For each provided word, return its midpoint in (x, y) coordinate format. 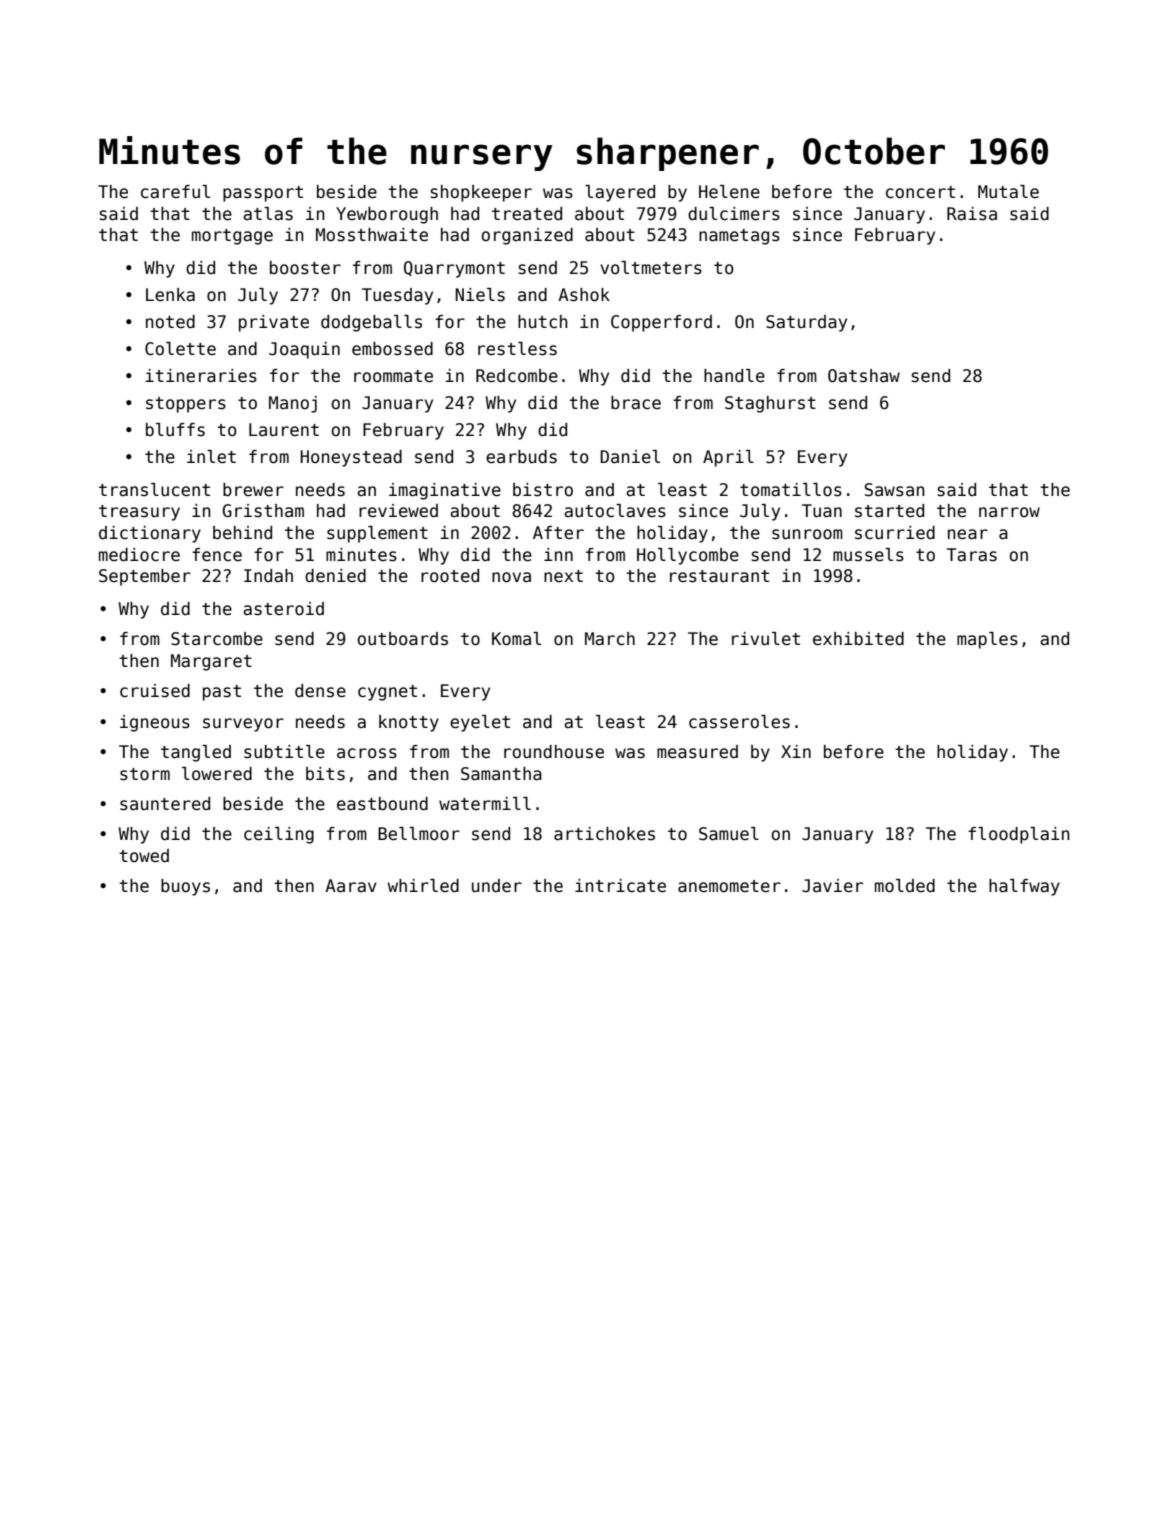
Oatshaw (864, 376)
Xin (796, 751)
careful (175, 192)
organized (527, 236)
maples (987, 640)
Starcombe (217, 639)
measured (697, 752)
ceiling (279, 835)
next (563, 576)
